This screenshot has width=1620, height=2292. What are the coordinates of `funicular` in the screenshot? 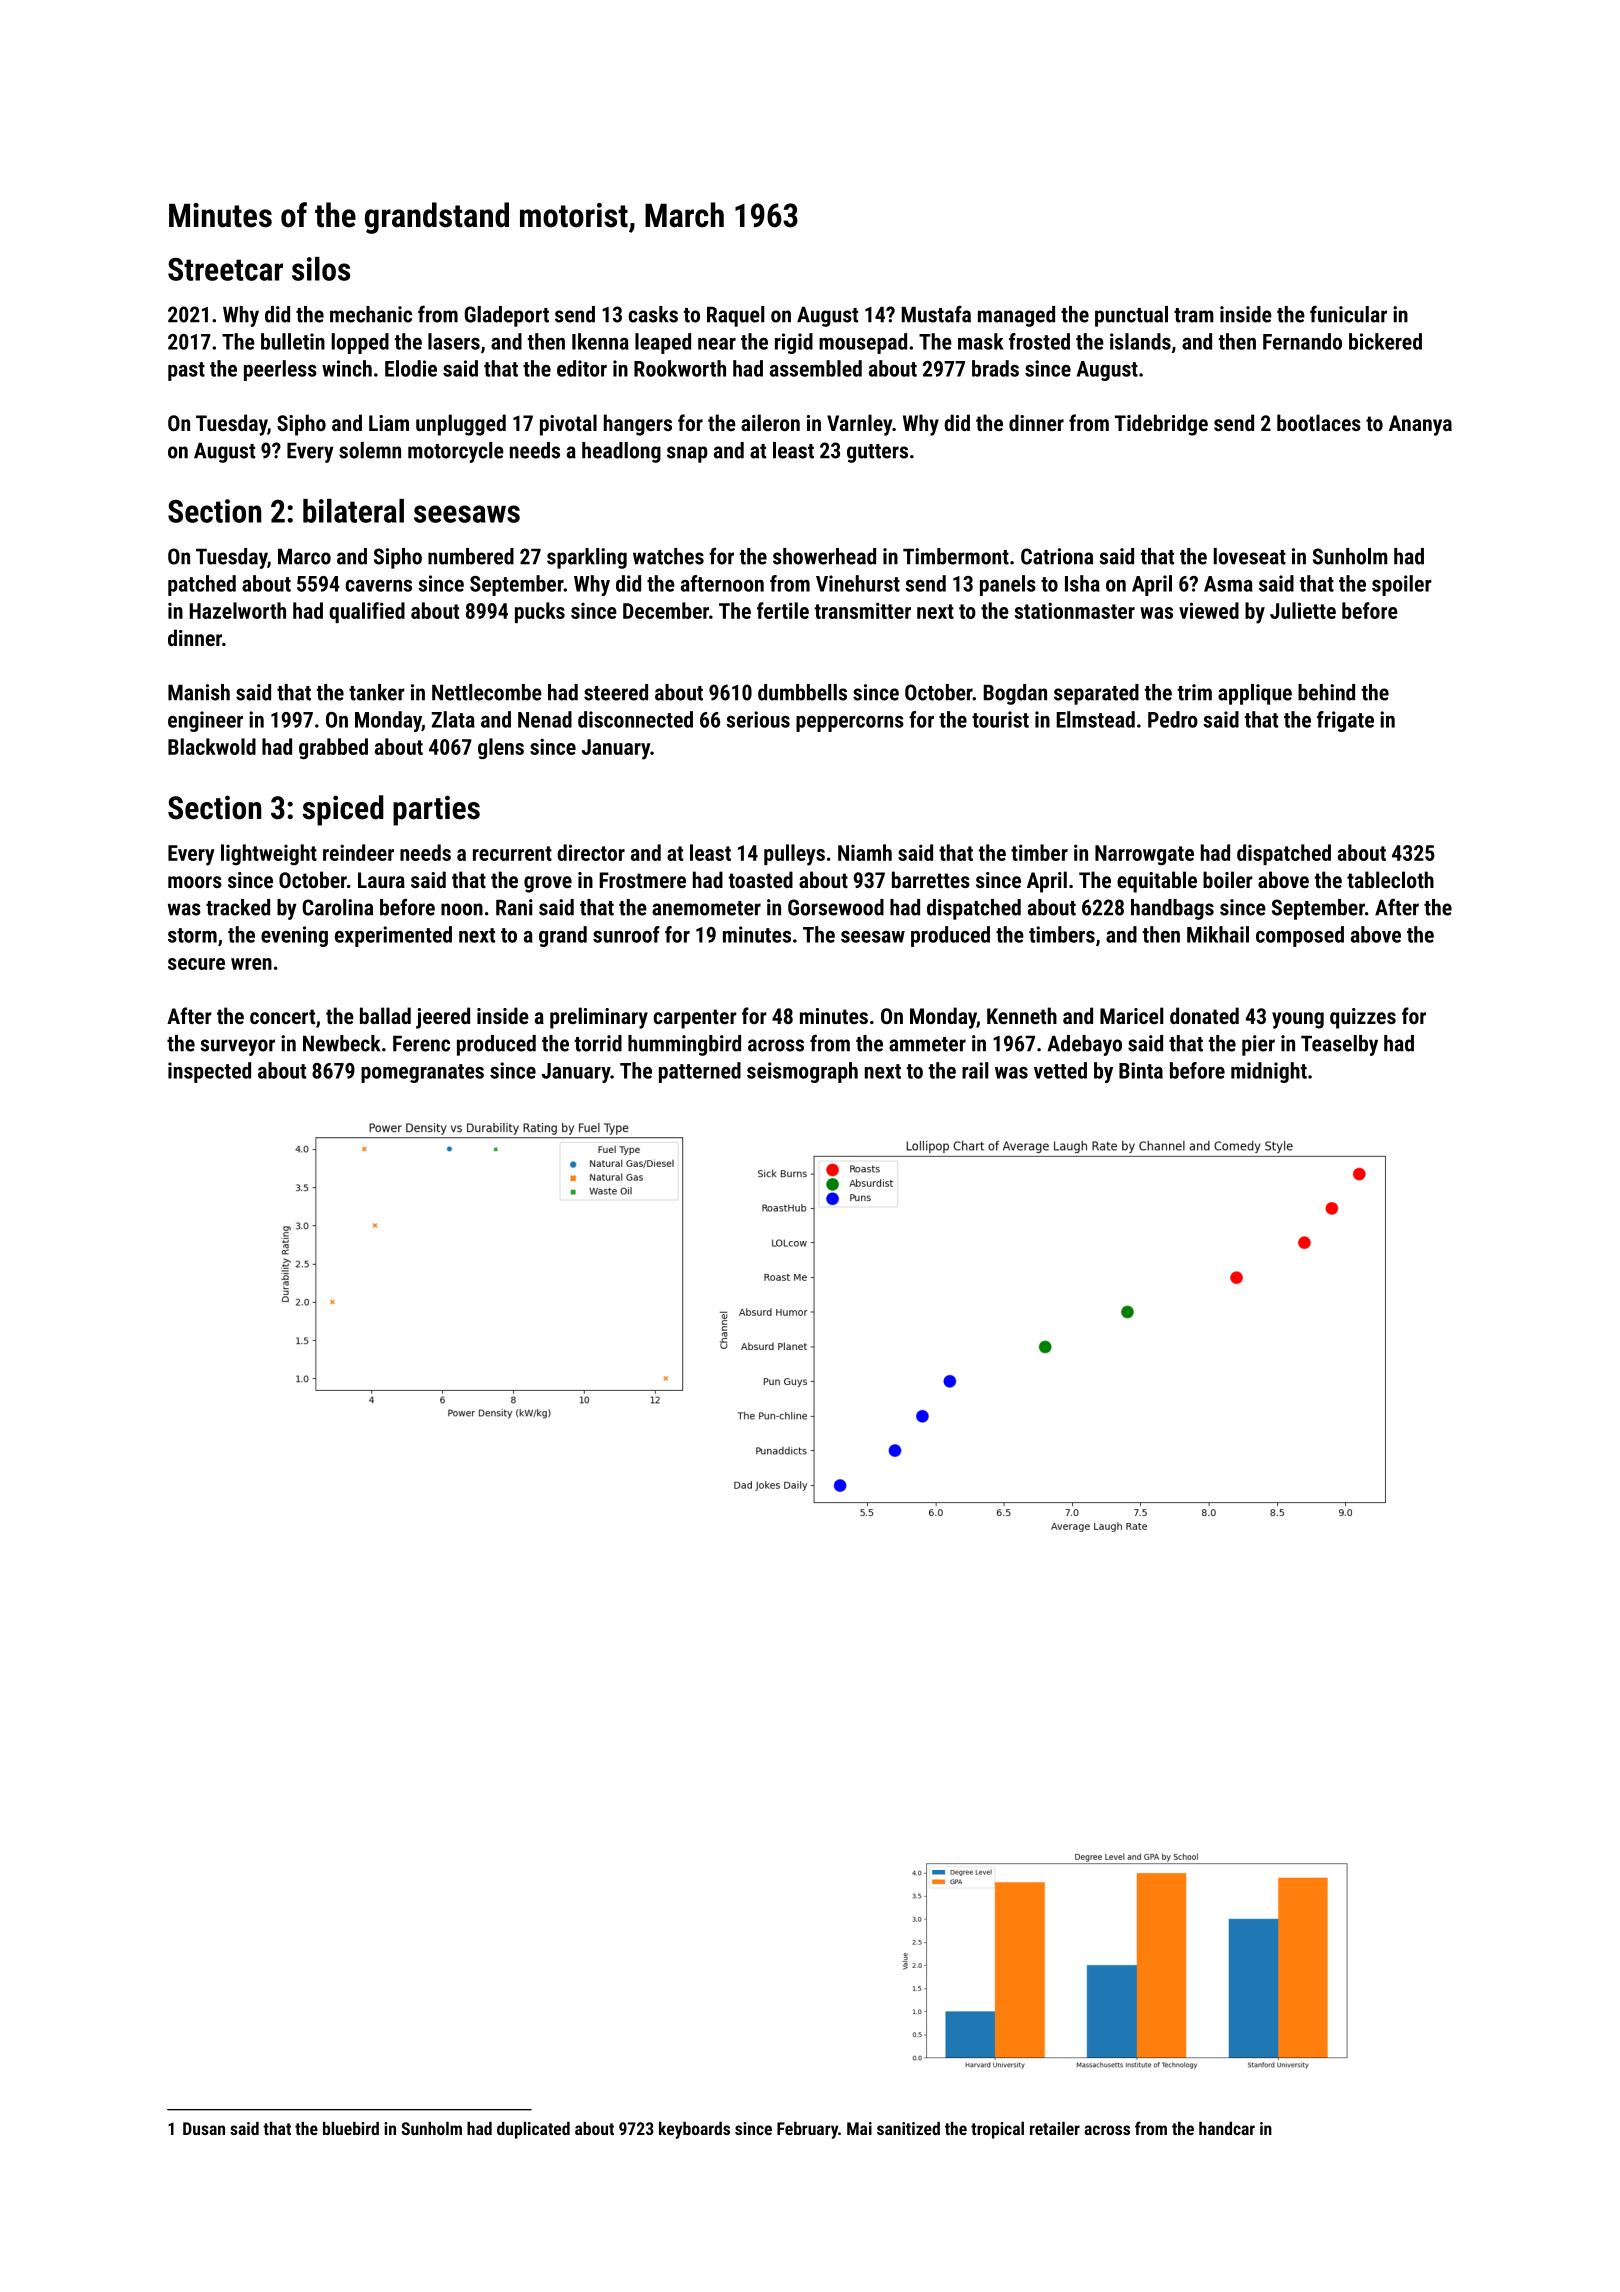 It's located at (1348, 314).
